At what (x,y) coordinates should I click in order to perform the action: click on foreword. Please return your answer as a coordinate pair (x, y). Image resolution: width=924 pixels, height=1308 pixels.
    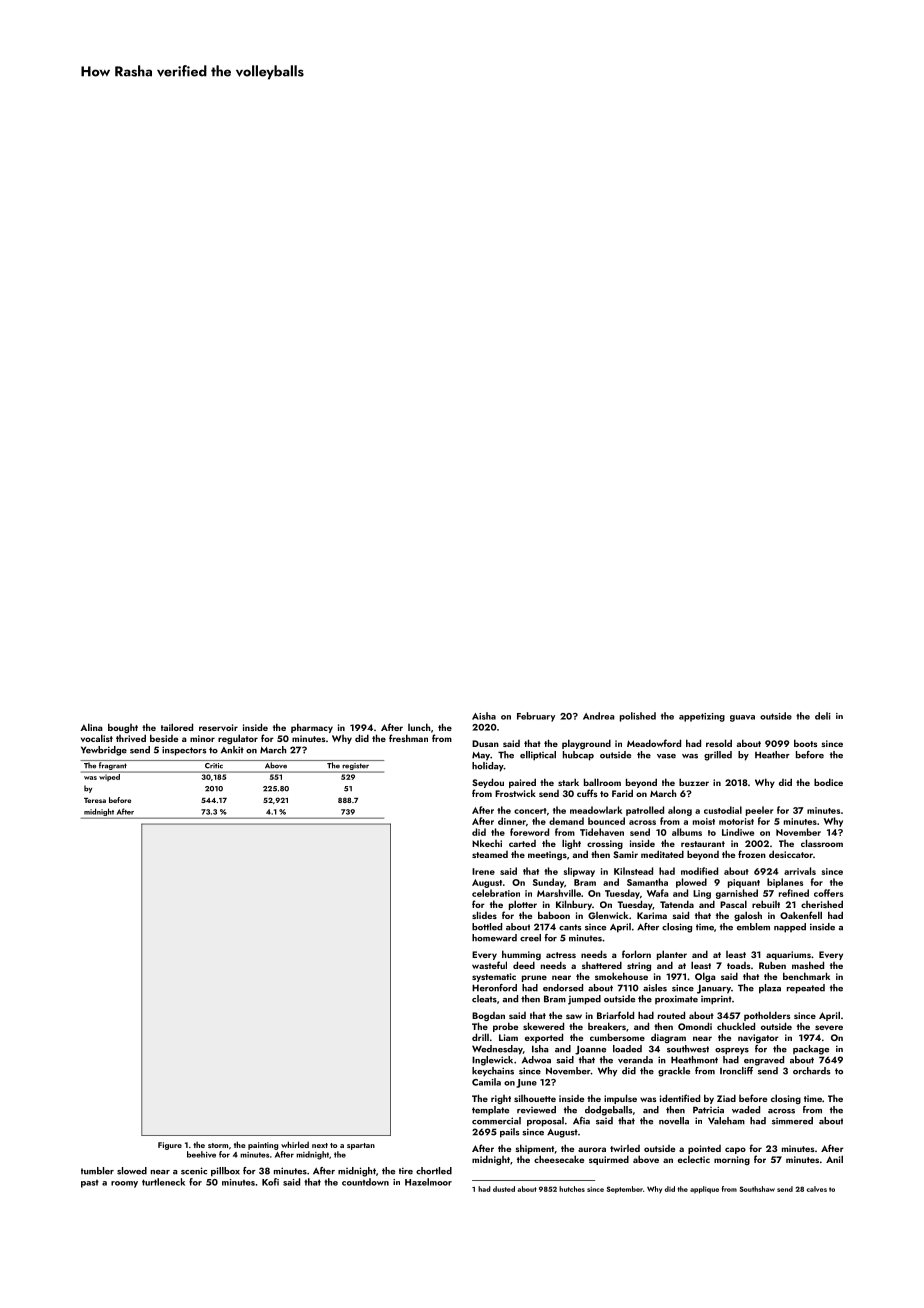
    Looking at the image, I should click on (529, 832).
